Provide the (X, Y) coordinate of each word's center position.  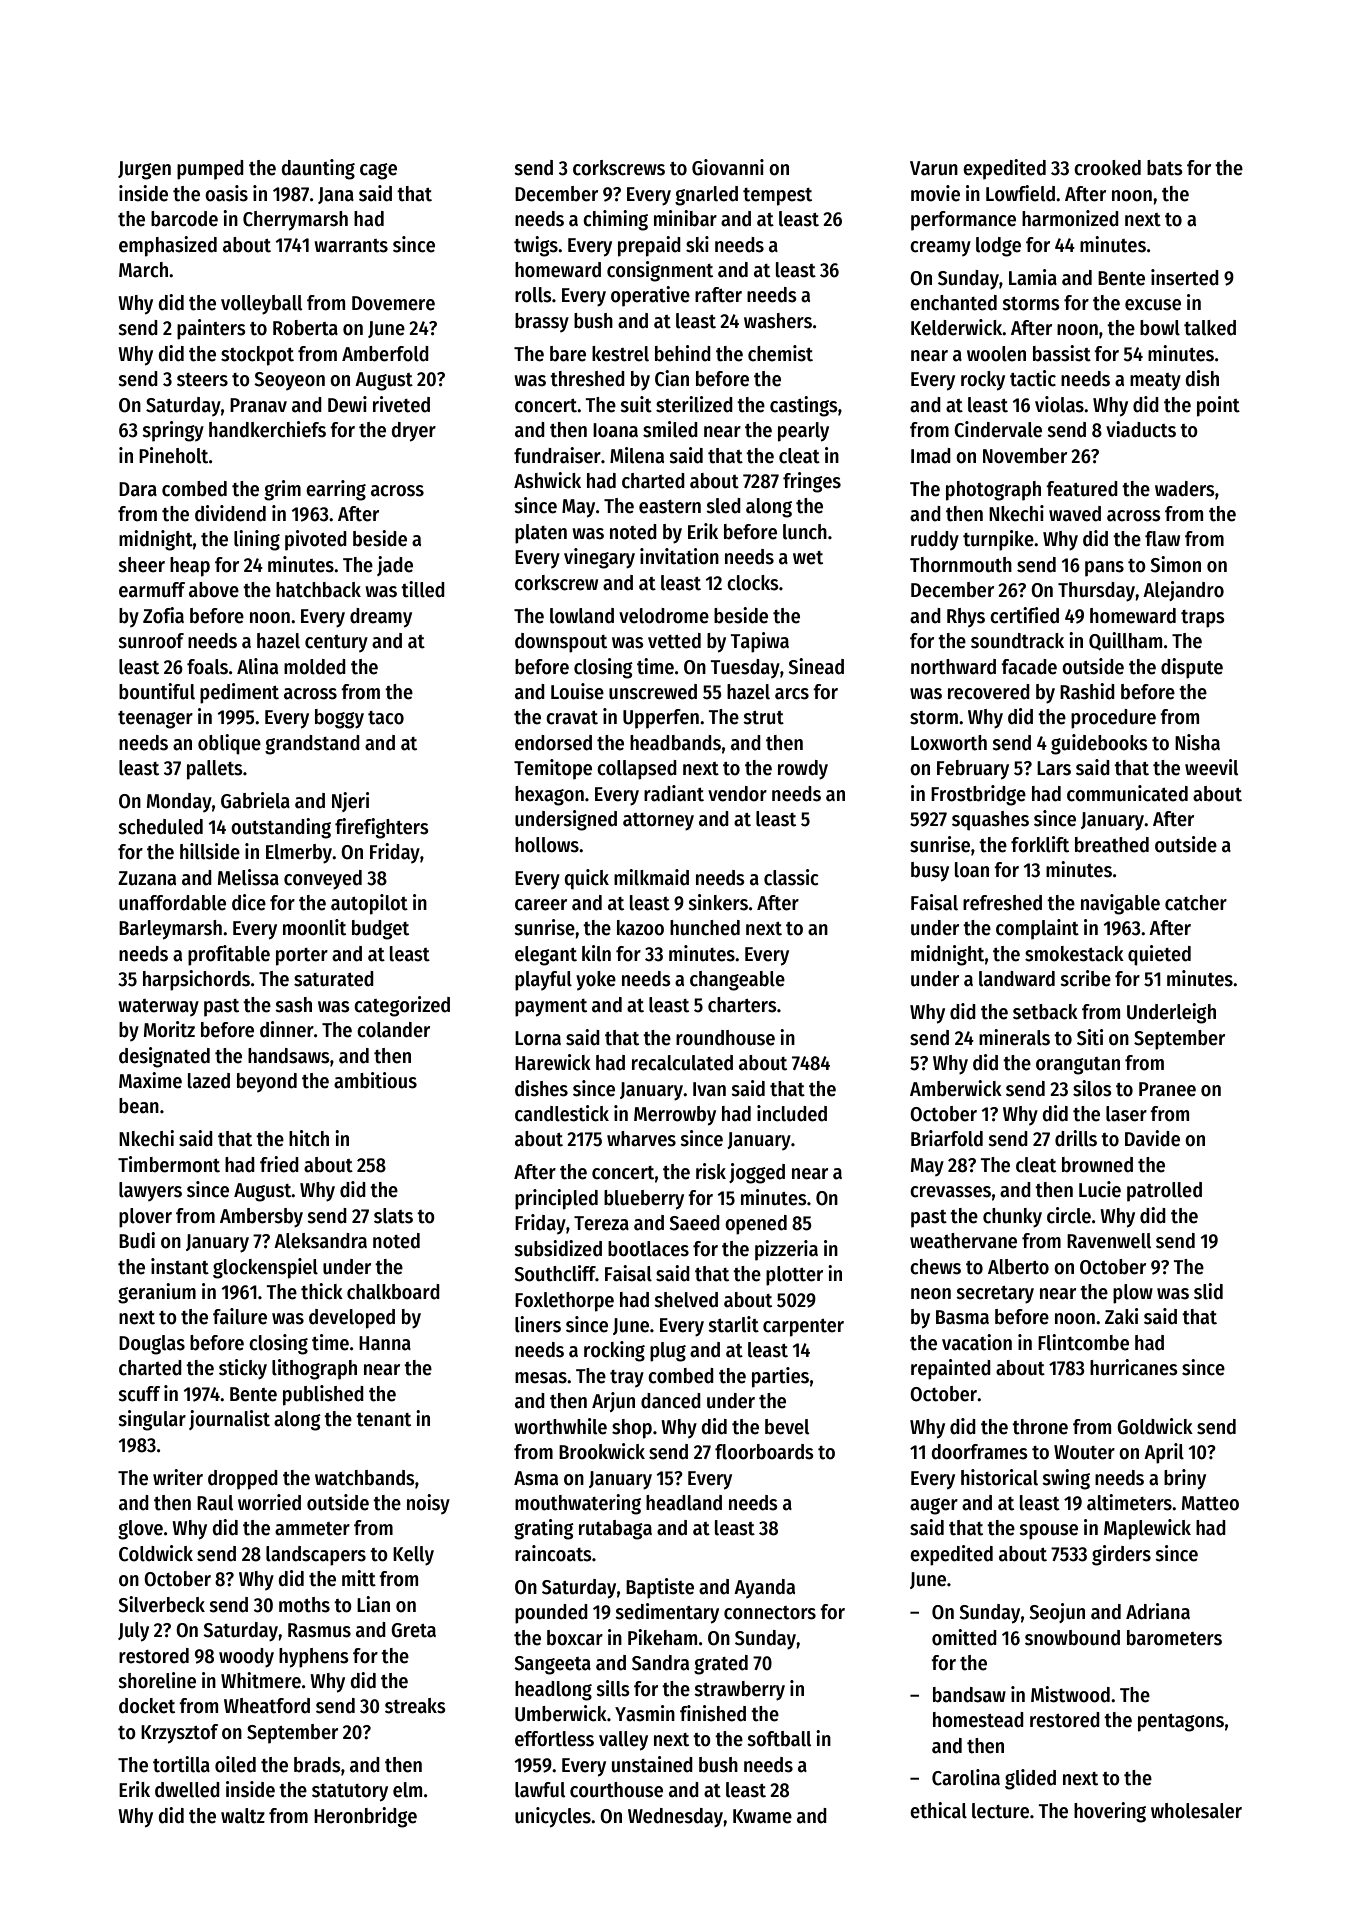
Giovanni (728, 167)
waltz (243, 1816)
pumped (210, 170)
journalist (229, 1420)
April (1164, 1453)
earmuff (152, 590)
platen (541, 534)
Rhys (966, 617)
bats (1165, 168)
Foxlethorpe (564, 1302)
